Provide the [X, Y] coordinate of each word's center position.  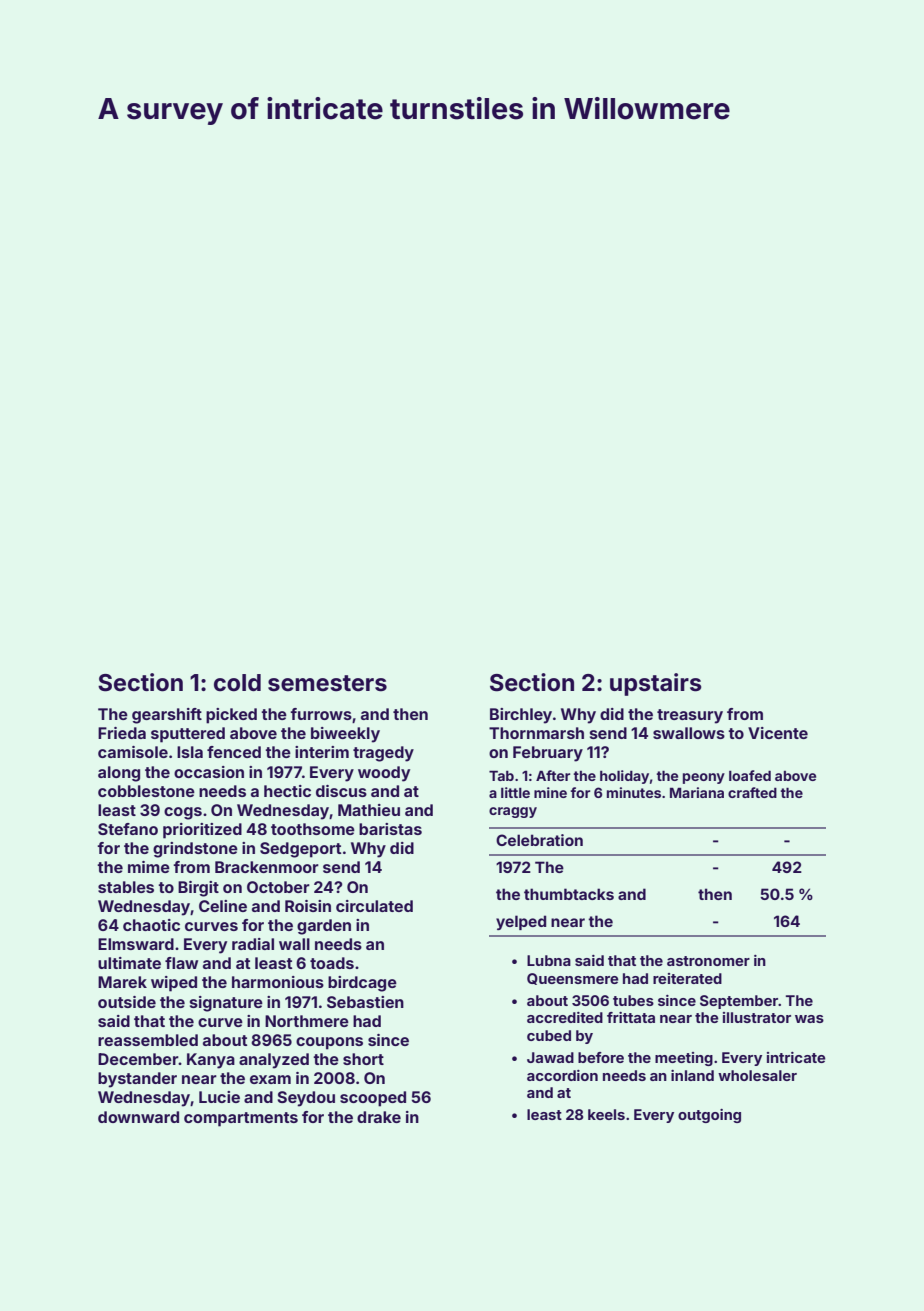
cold [237, 683]
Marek [122, 982]
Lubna [549, 960]
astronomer [708, 961]
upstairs [656, 684]
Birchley [521, 716]
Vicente [778, 733]
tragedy [383, 754]
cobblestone [146, 791]
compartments [241, 1119]
